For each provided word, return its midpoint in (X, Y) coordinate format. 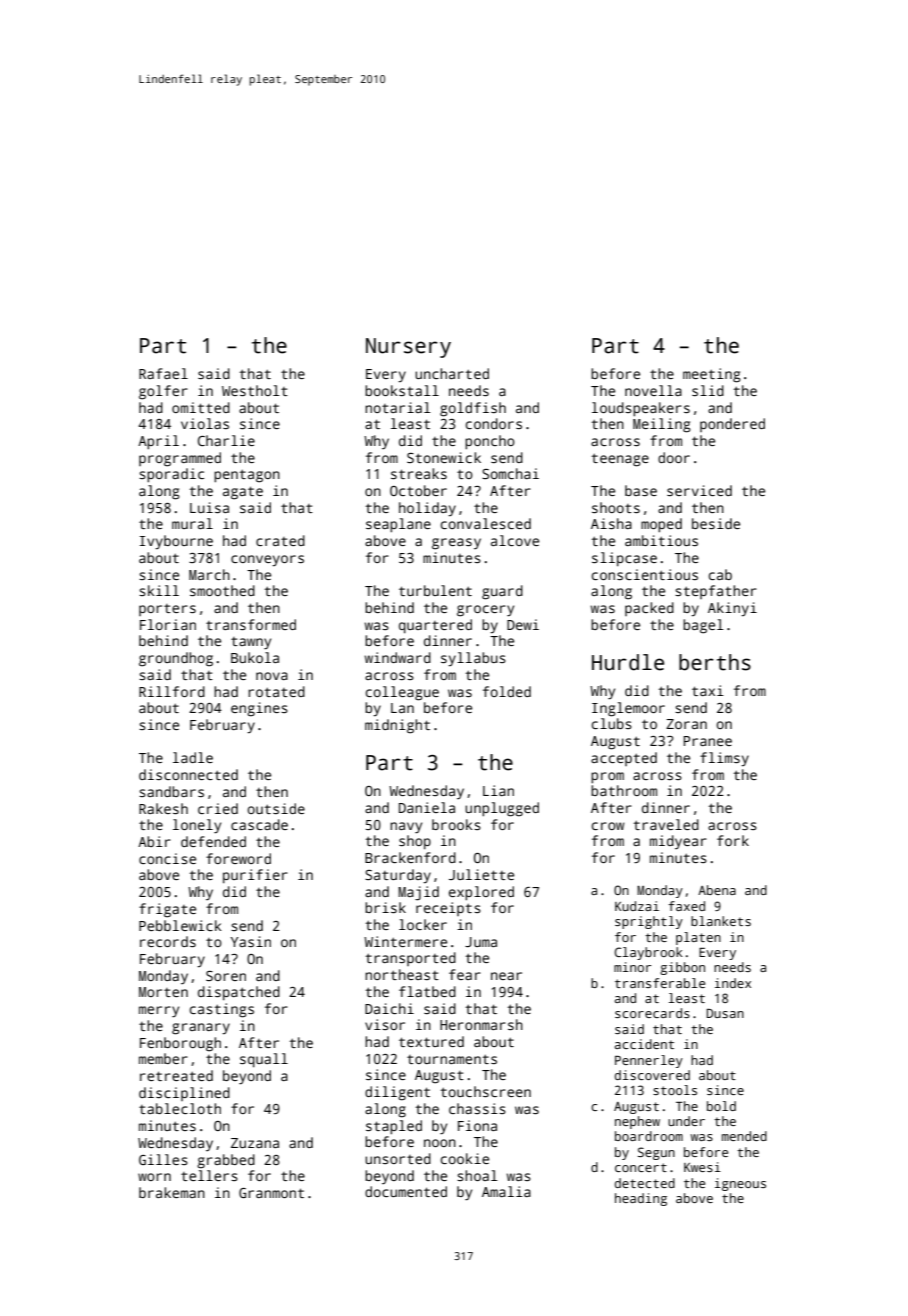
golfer (163, 392)
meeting (712, 375)
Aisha (611, 523)
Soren (226, 976)
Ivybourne (176, 542)
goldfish (473, 409)
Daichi (389, 1008)
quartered (435, 626)
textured (431, 1041)
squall (264, 1060)
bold (721, 1106)
